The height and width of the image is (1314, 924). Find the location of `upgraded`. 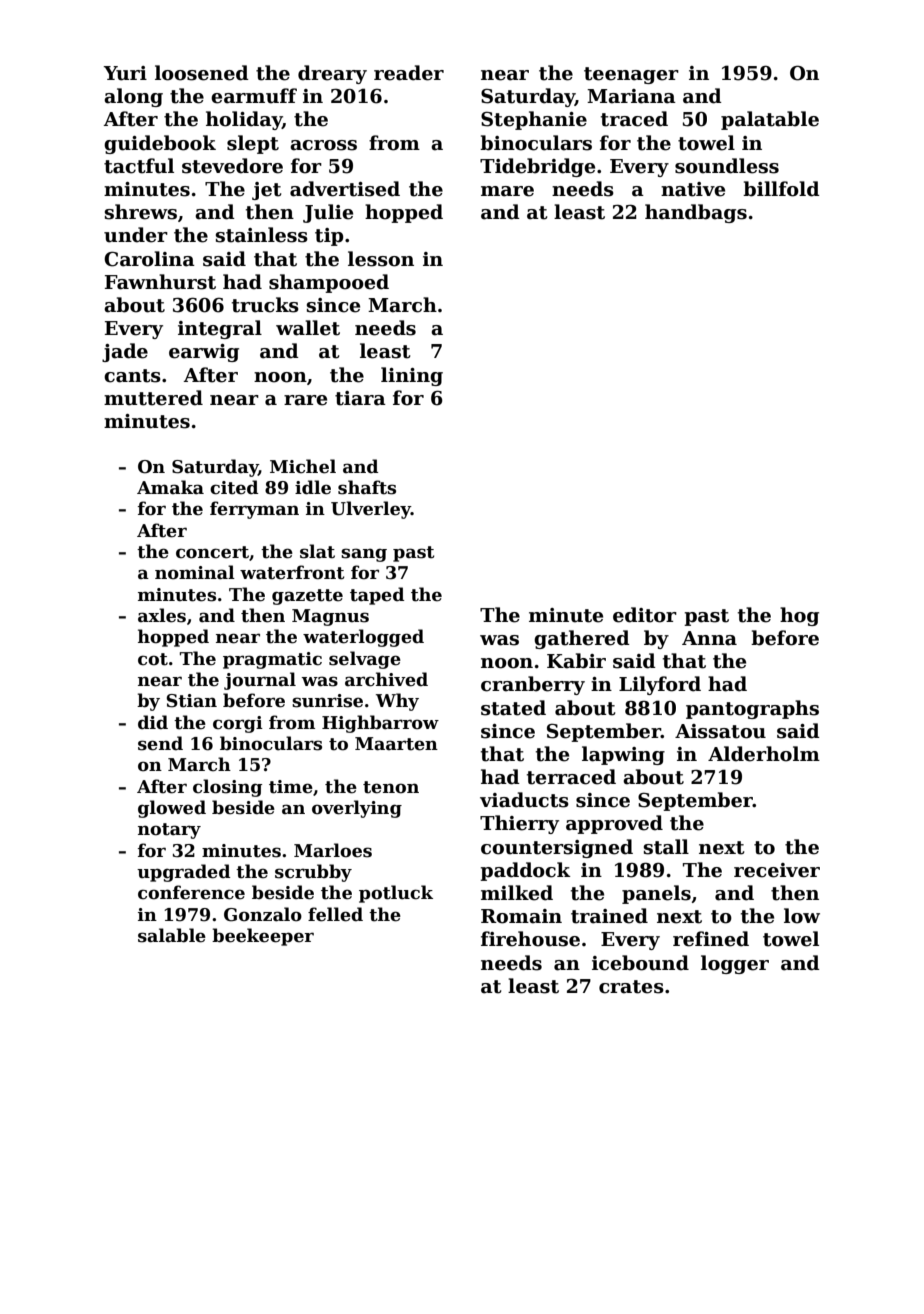

upgraded is located at coordinates (183, 873).
